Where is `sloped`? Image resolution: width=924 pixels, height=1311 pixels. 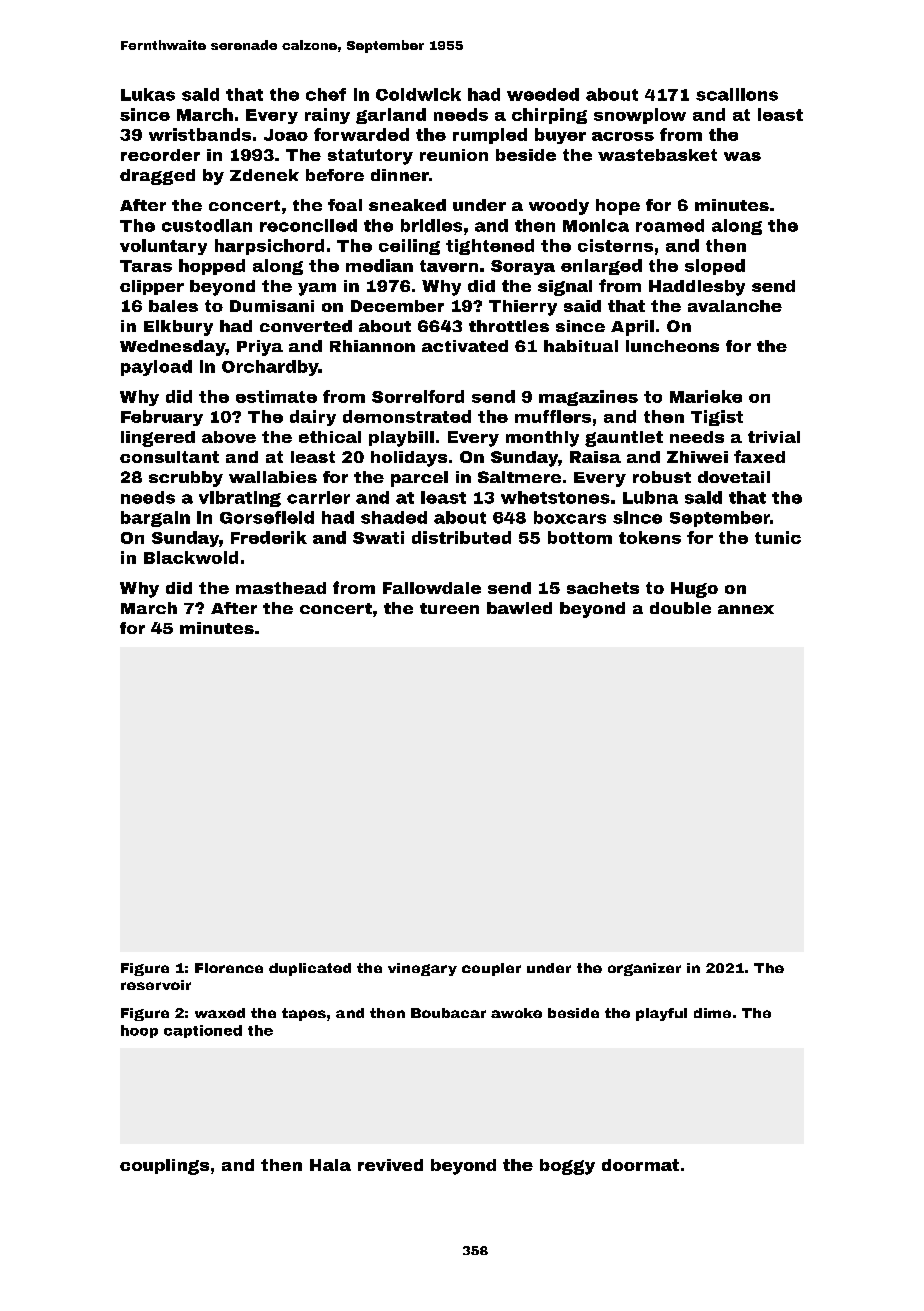 sloped is located at coordinates (715, 267).
